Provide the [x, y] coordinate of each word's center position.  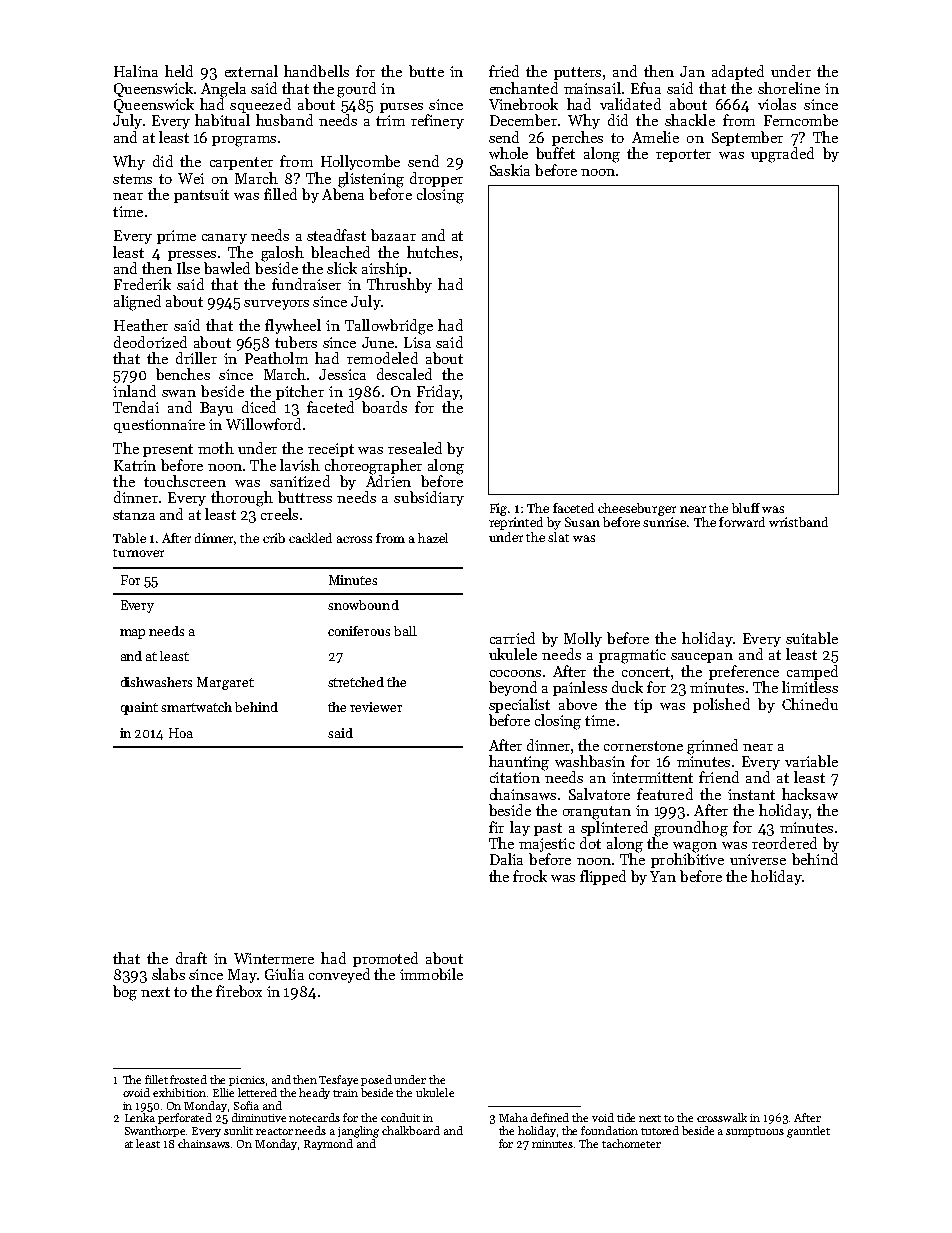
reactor [274, 1131]
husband [284, 120]
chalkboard [411, 1130]
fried [504, 71]
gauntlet [808, 1132]
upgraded [782, 155]
